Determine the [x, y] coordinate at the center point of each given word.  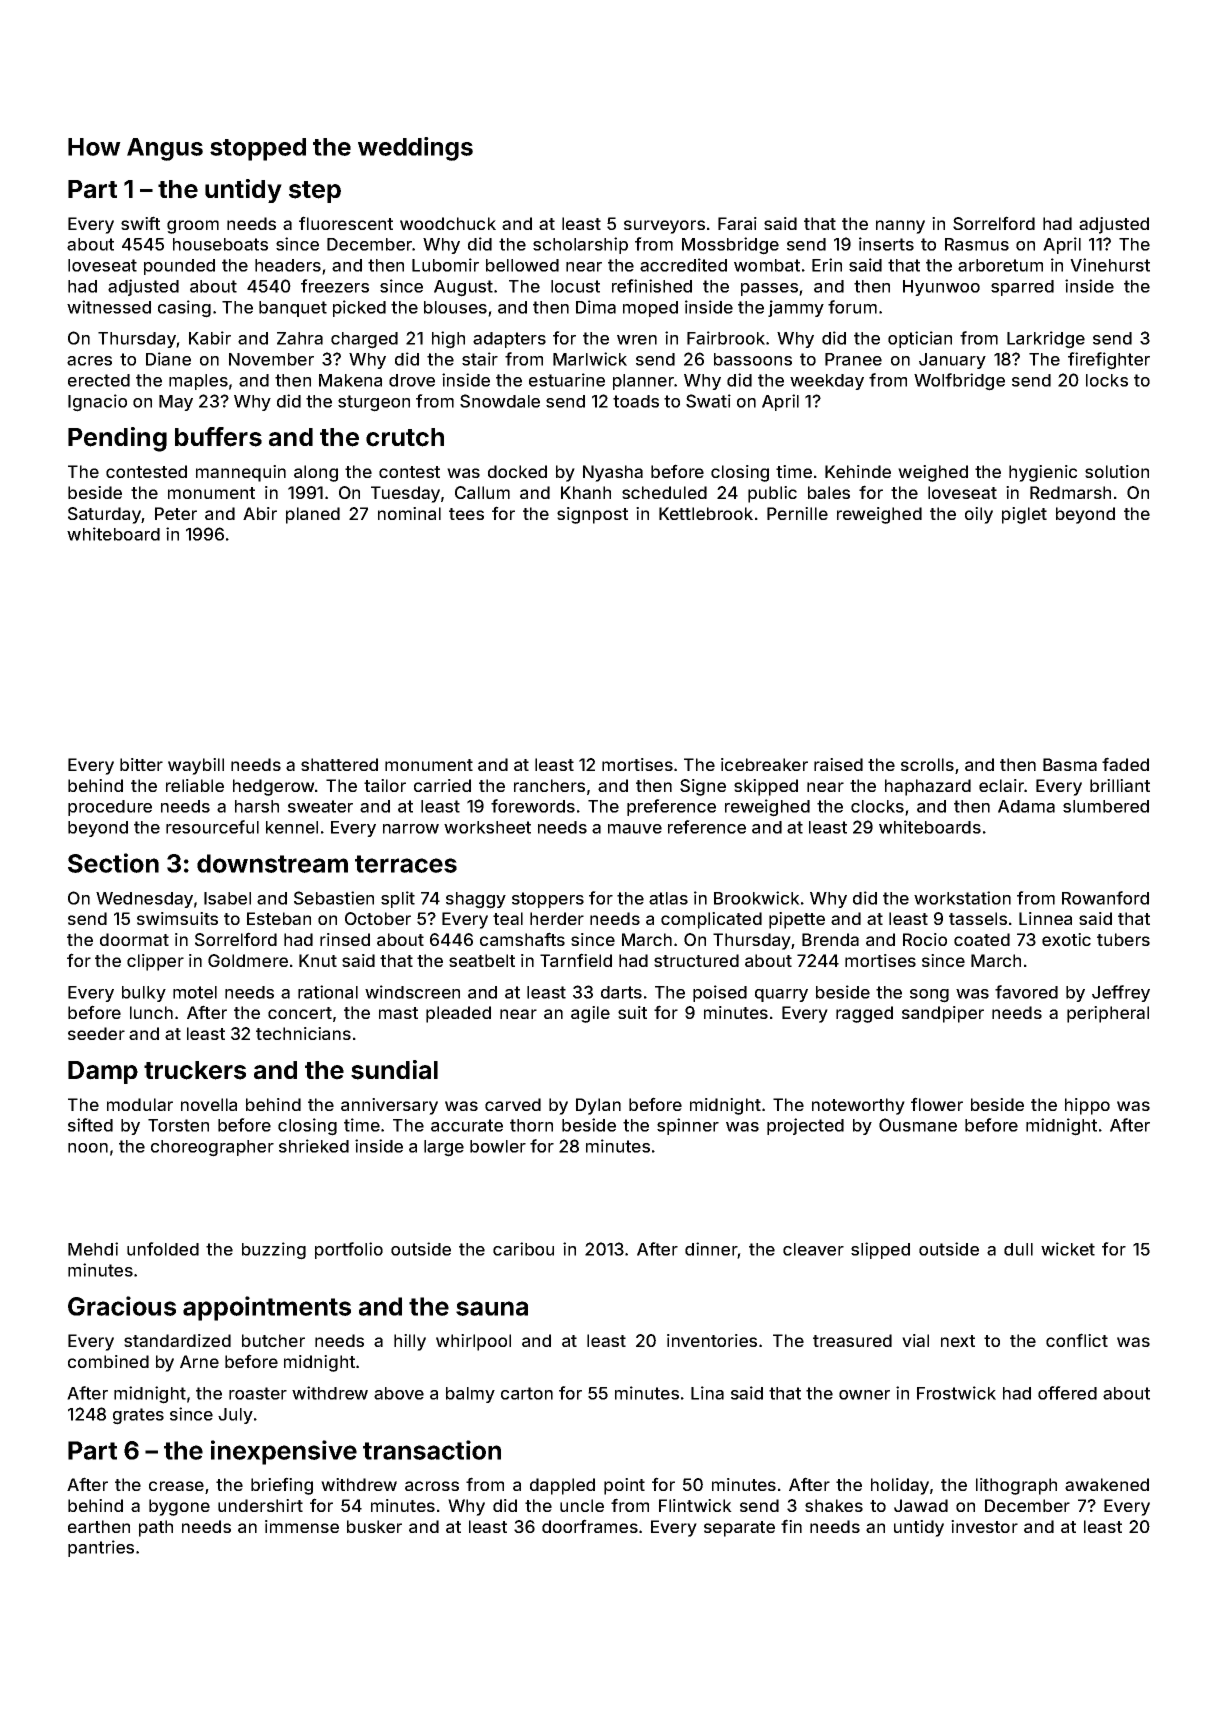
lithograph [1016, 1486]
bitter [141, 764]
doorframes [590, 1526]
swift [140, 223]
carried [442, 785]
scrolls [927, 764]
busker [374, 1526]
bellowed [522, 265]
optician [920, 339]
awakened [1107, 1484]
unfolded [163, 1249]
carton [527, 1393]
